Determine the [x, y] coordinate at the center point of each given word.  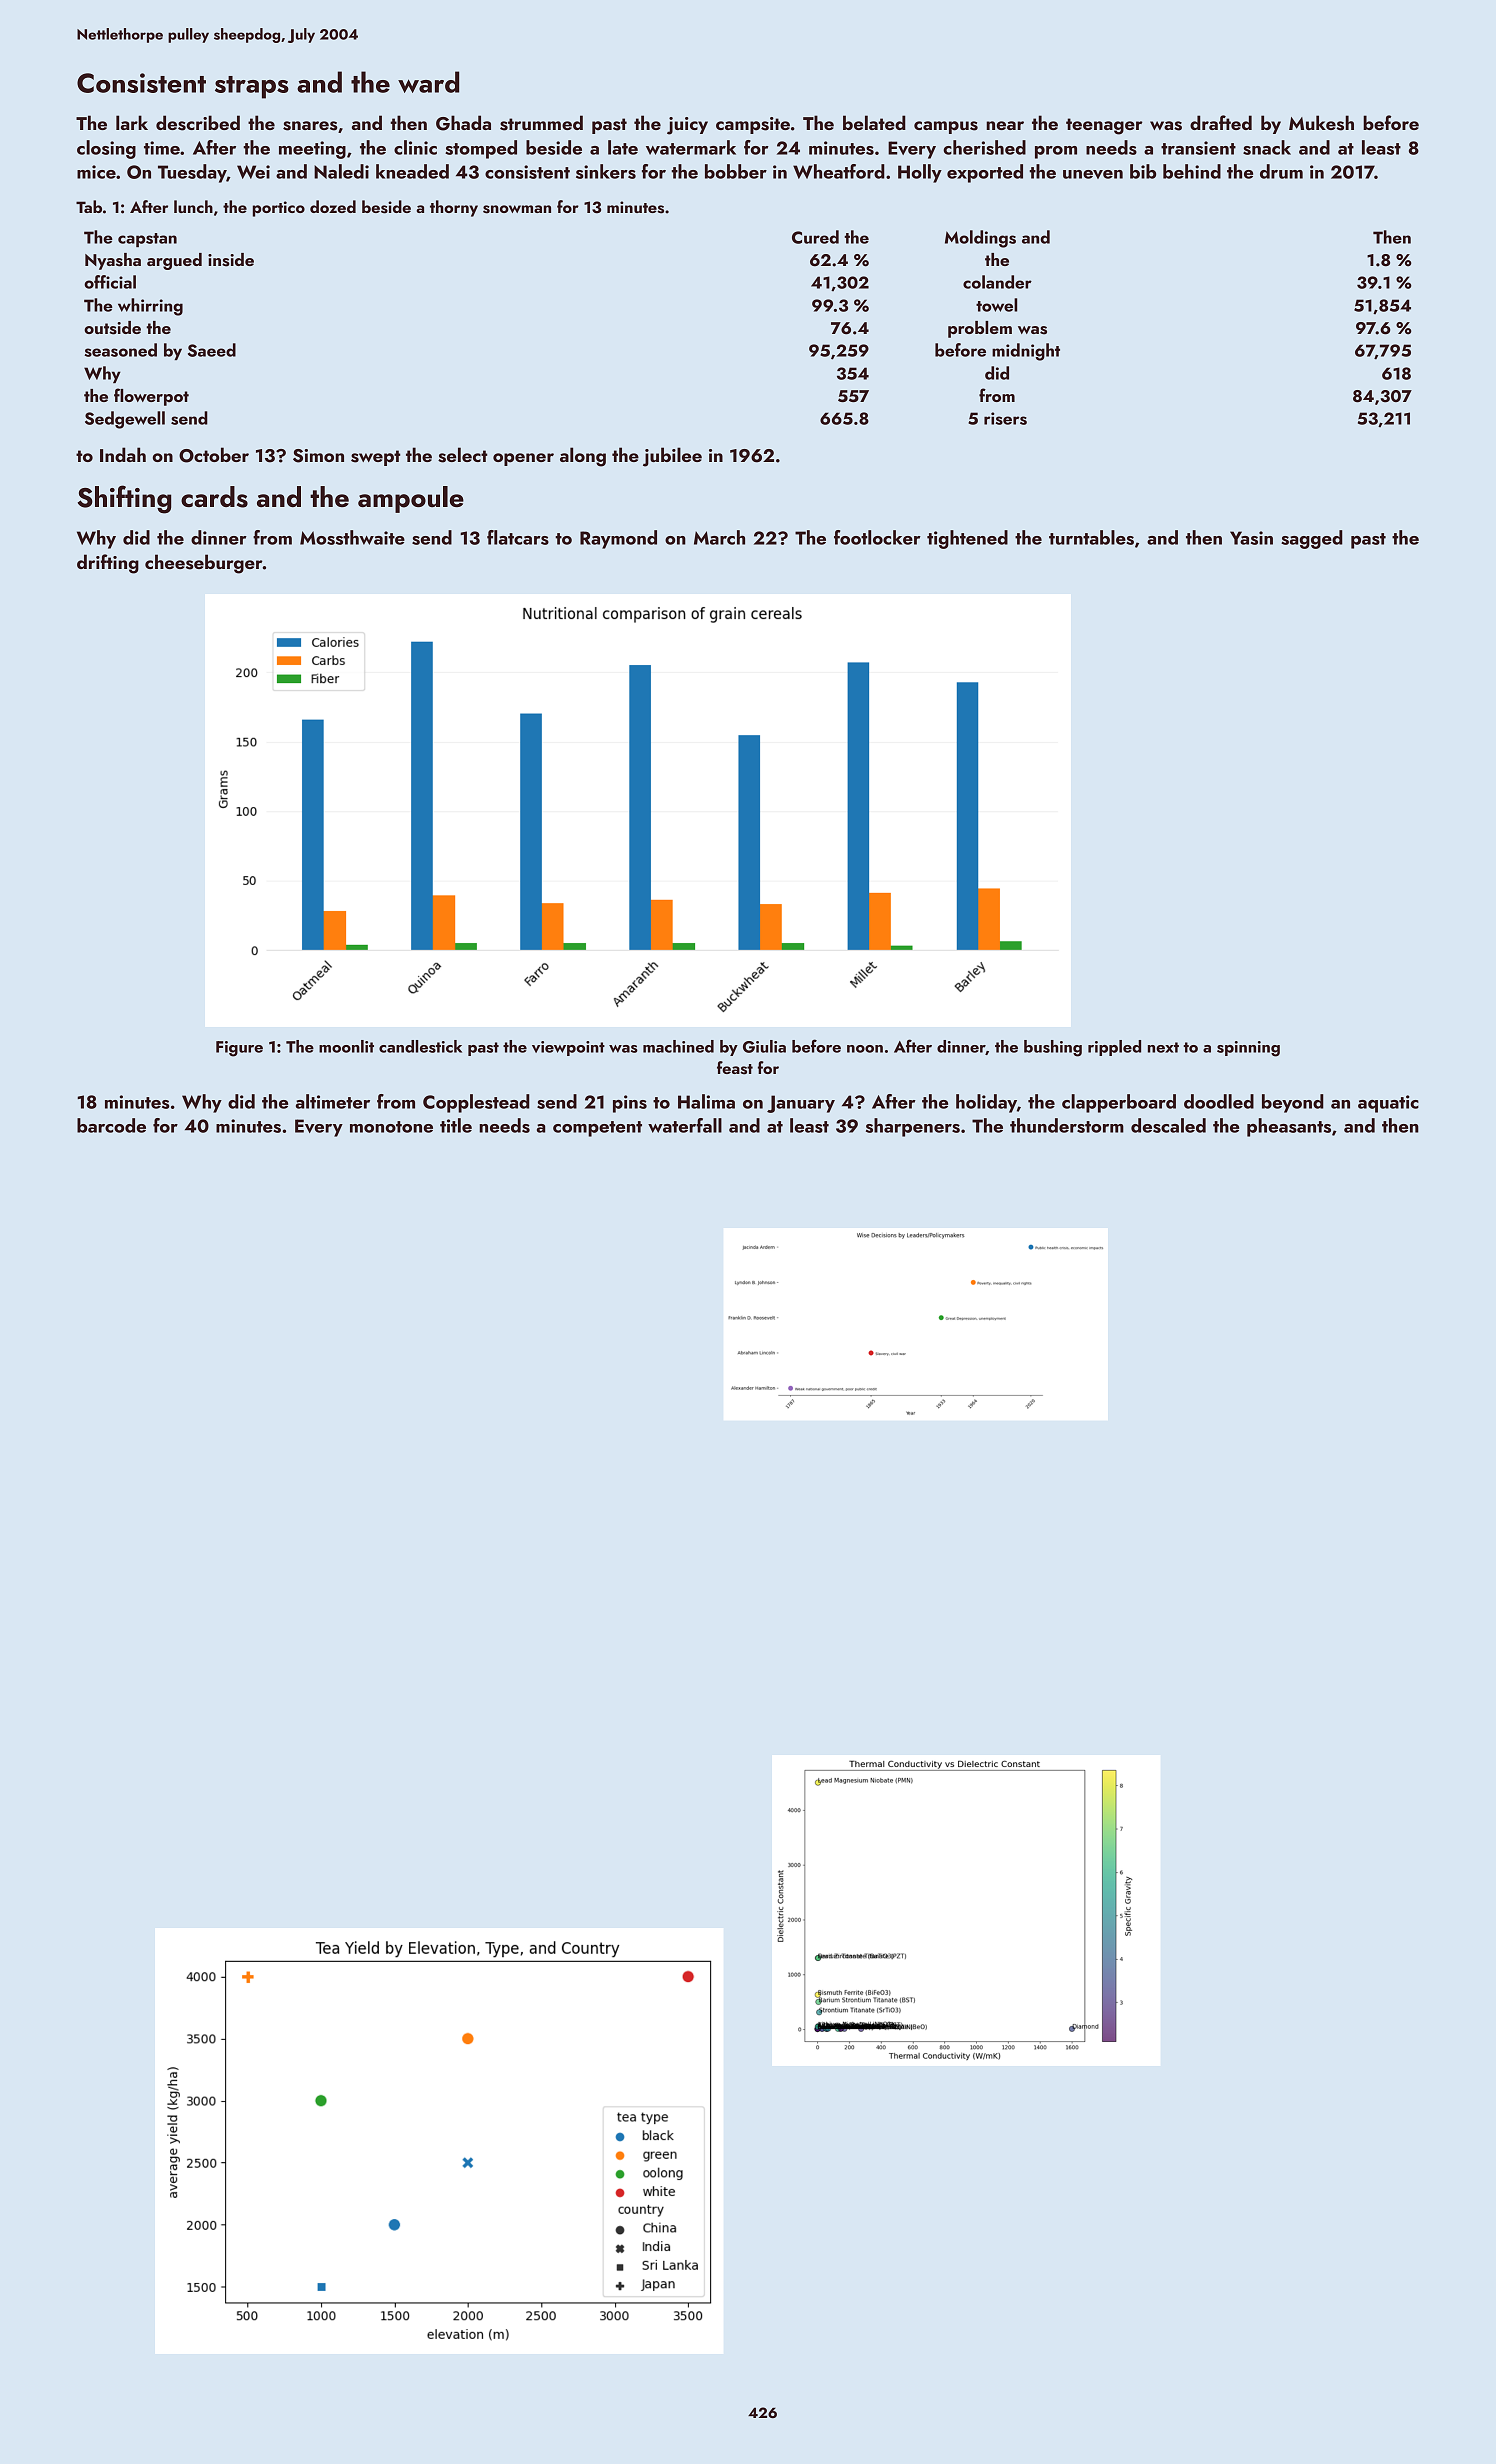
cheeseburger [204, 564]
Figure [239, 1049]
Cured [815, 237]
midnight [1026, 352]
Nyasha [113, 261]
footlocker [877, 537]
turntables [1091, 537]
